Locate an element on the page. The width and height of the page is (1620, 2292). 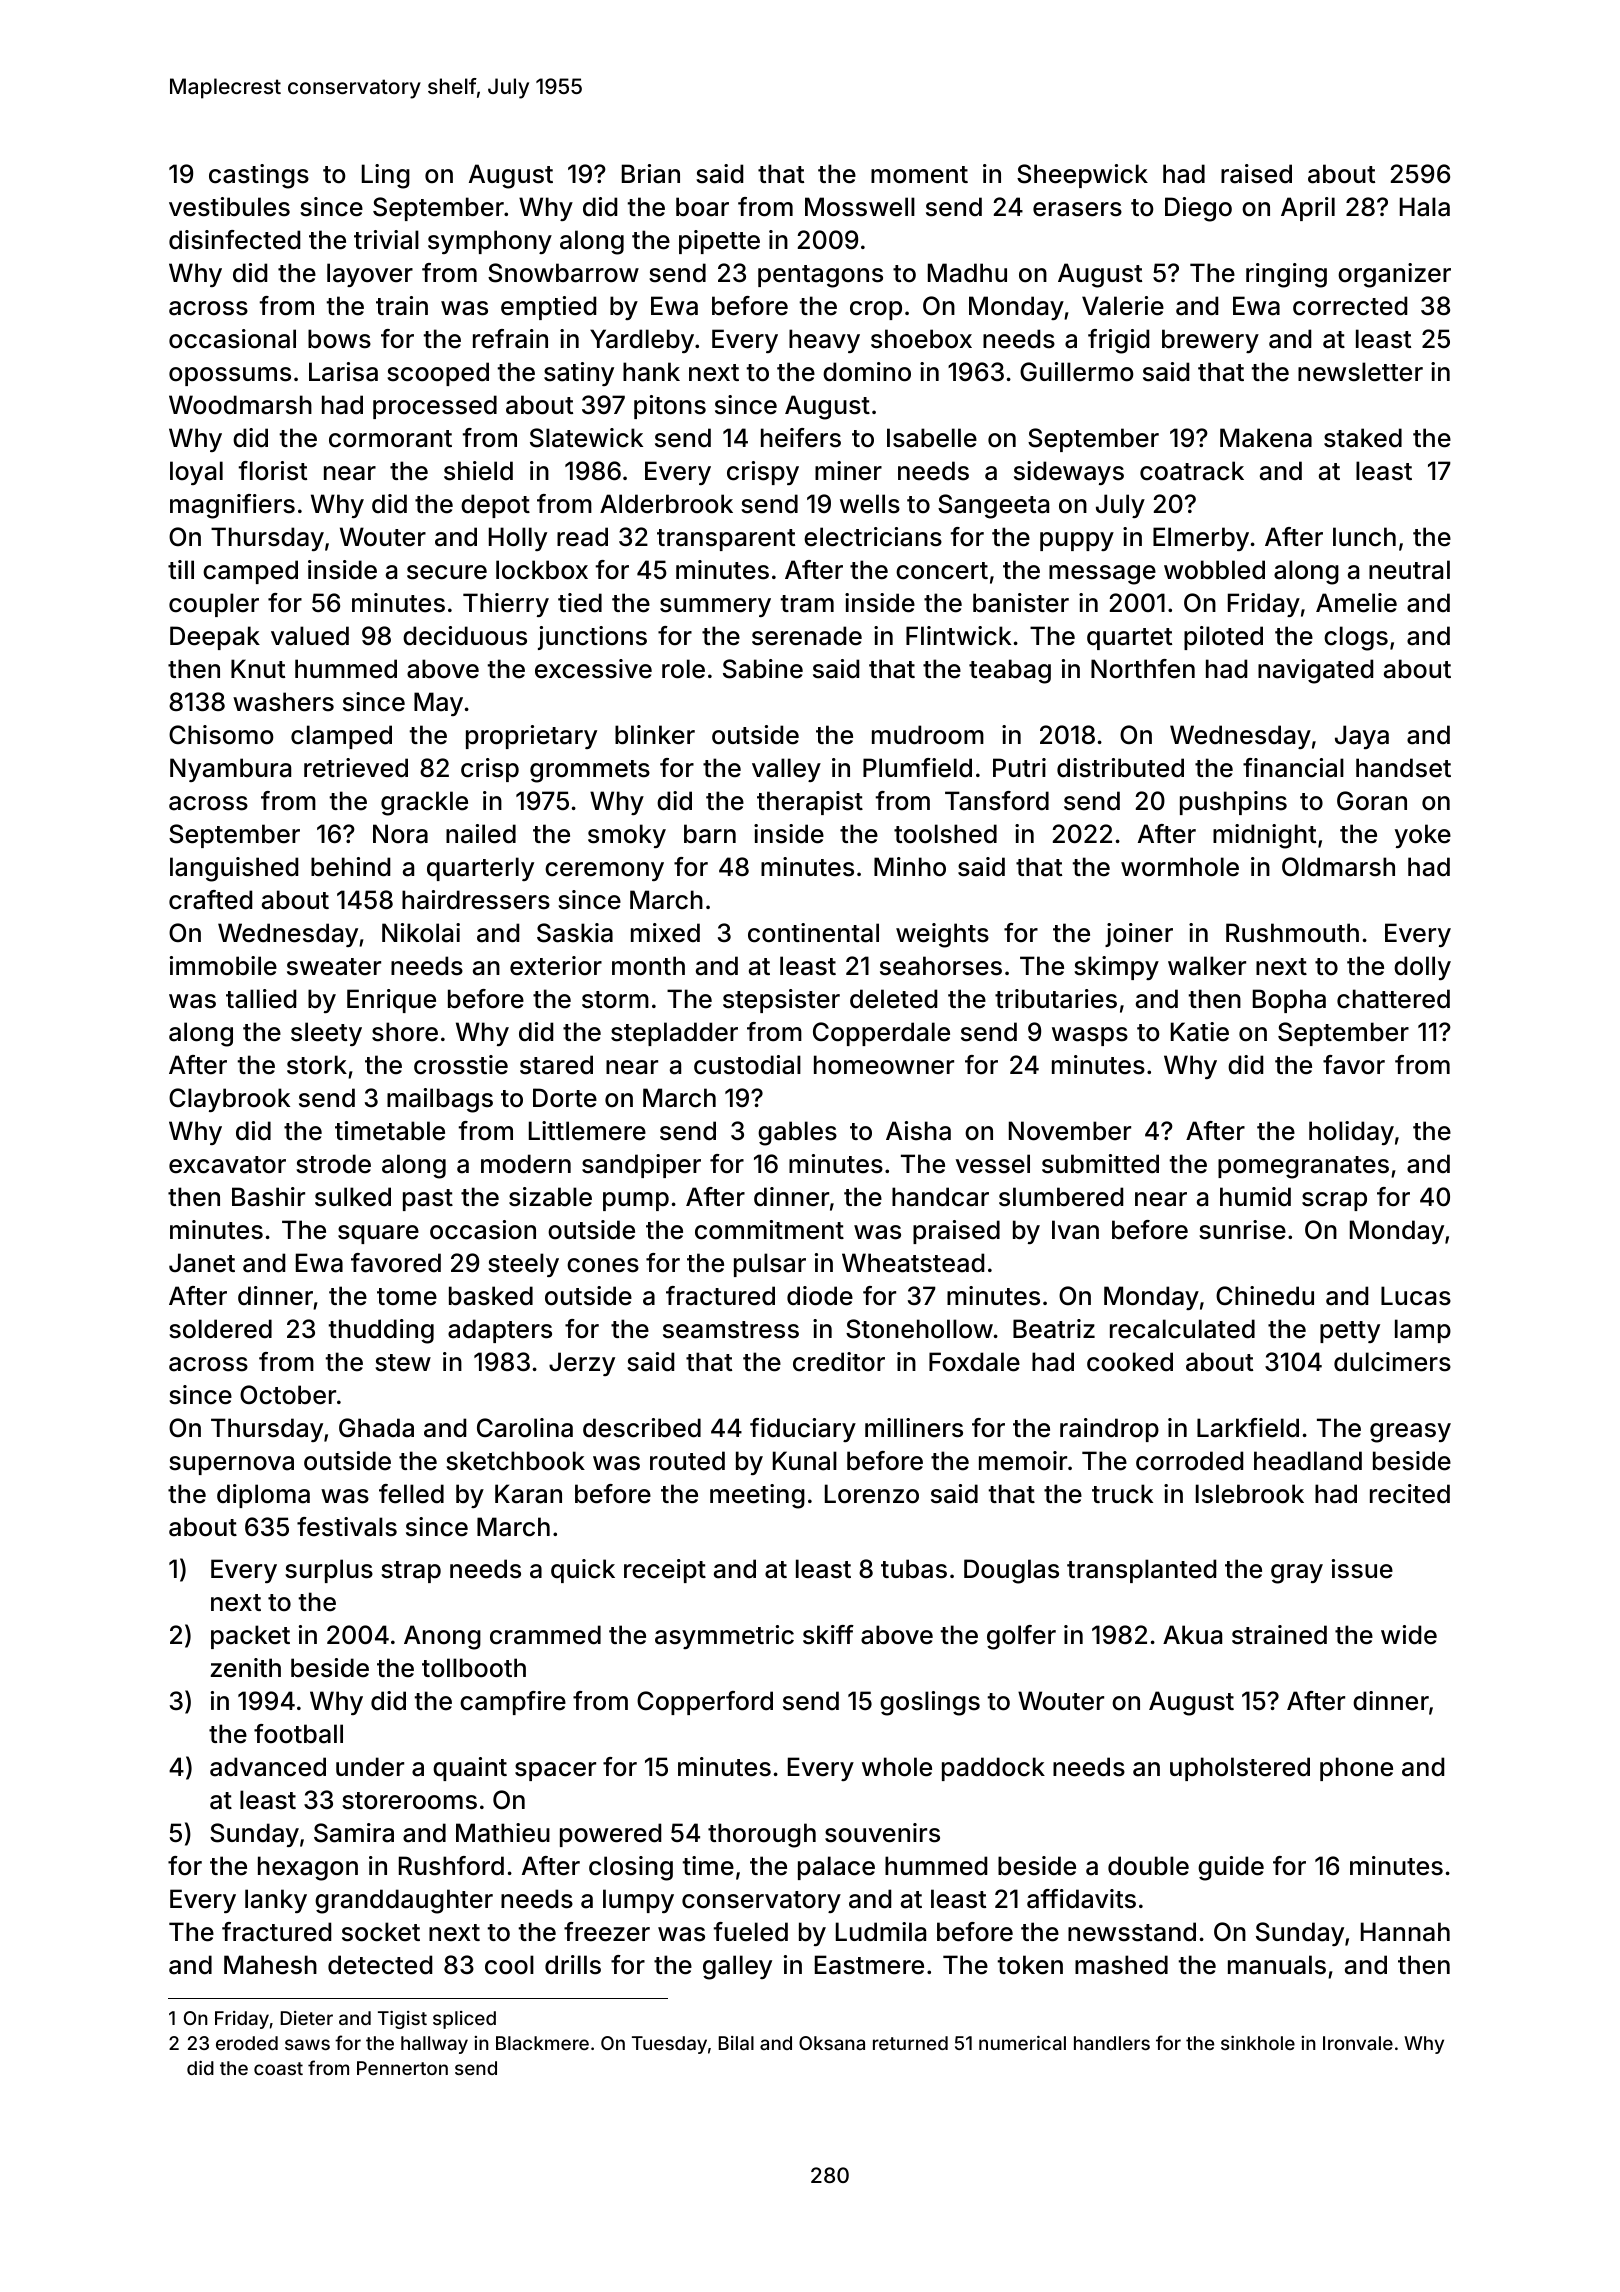
Foxdale is located at coordinates (974, 1362).
